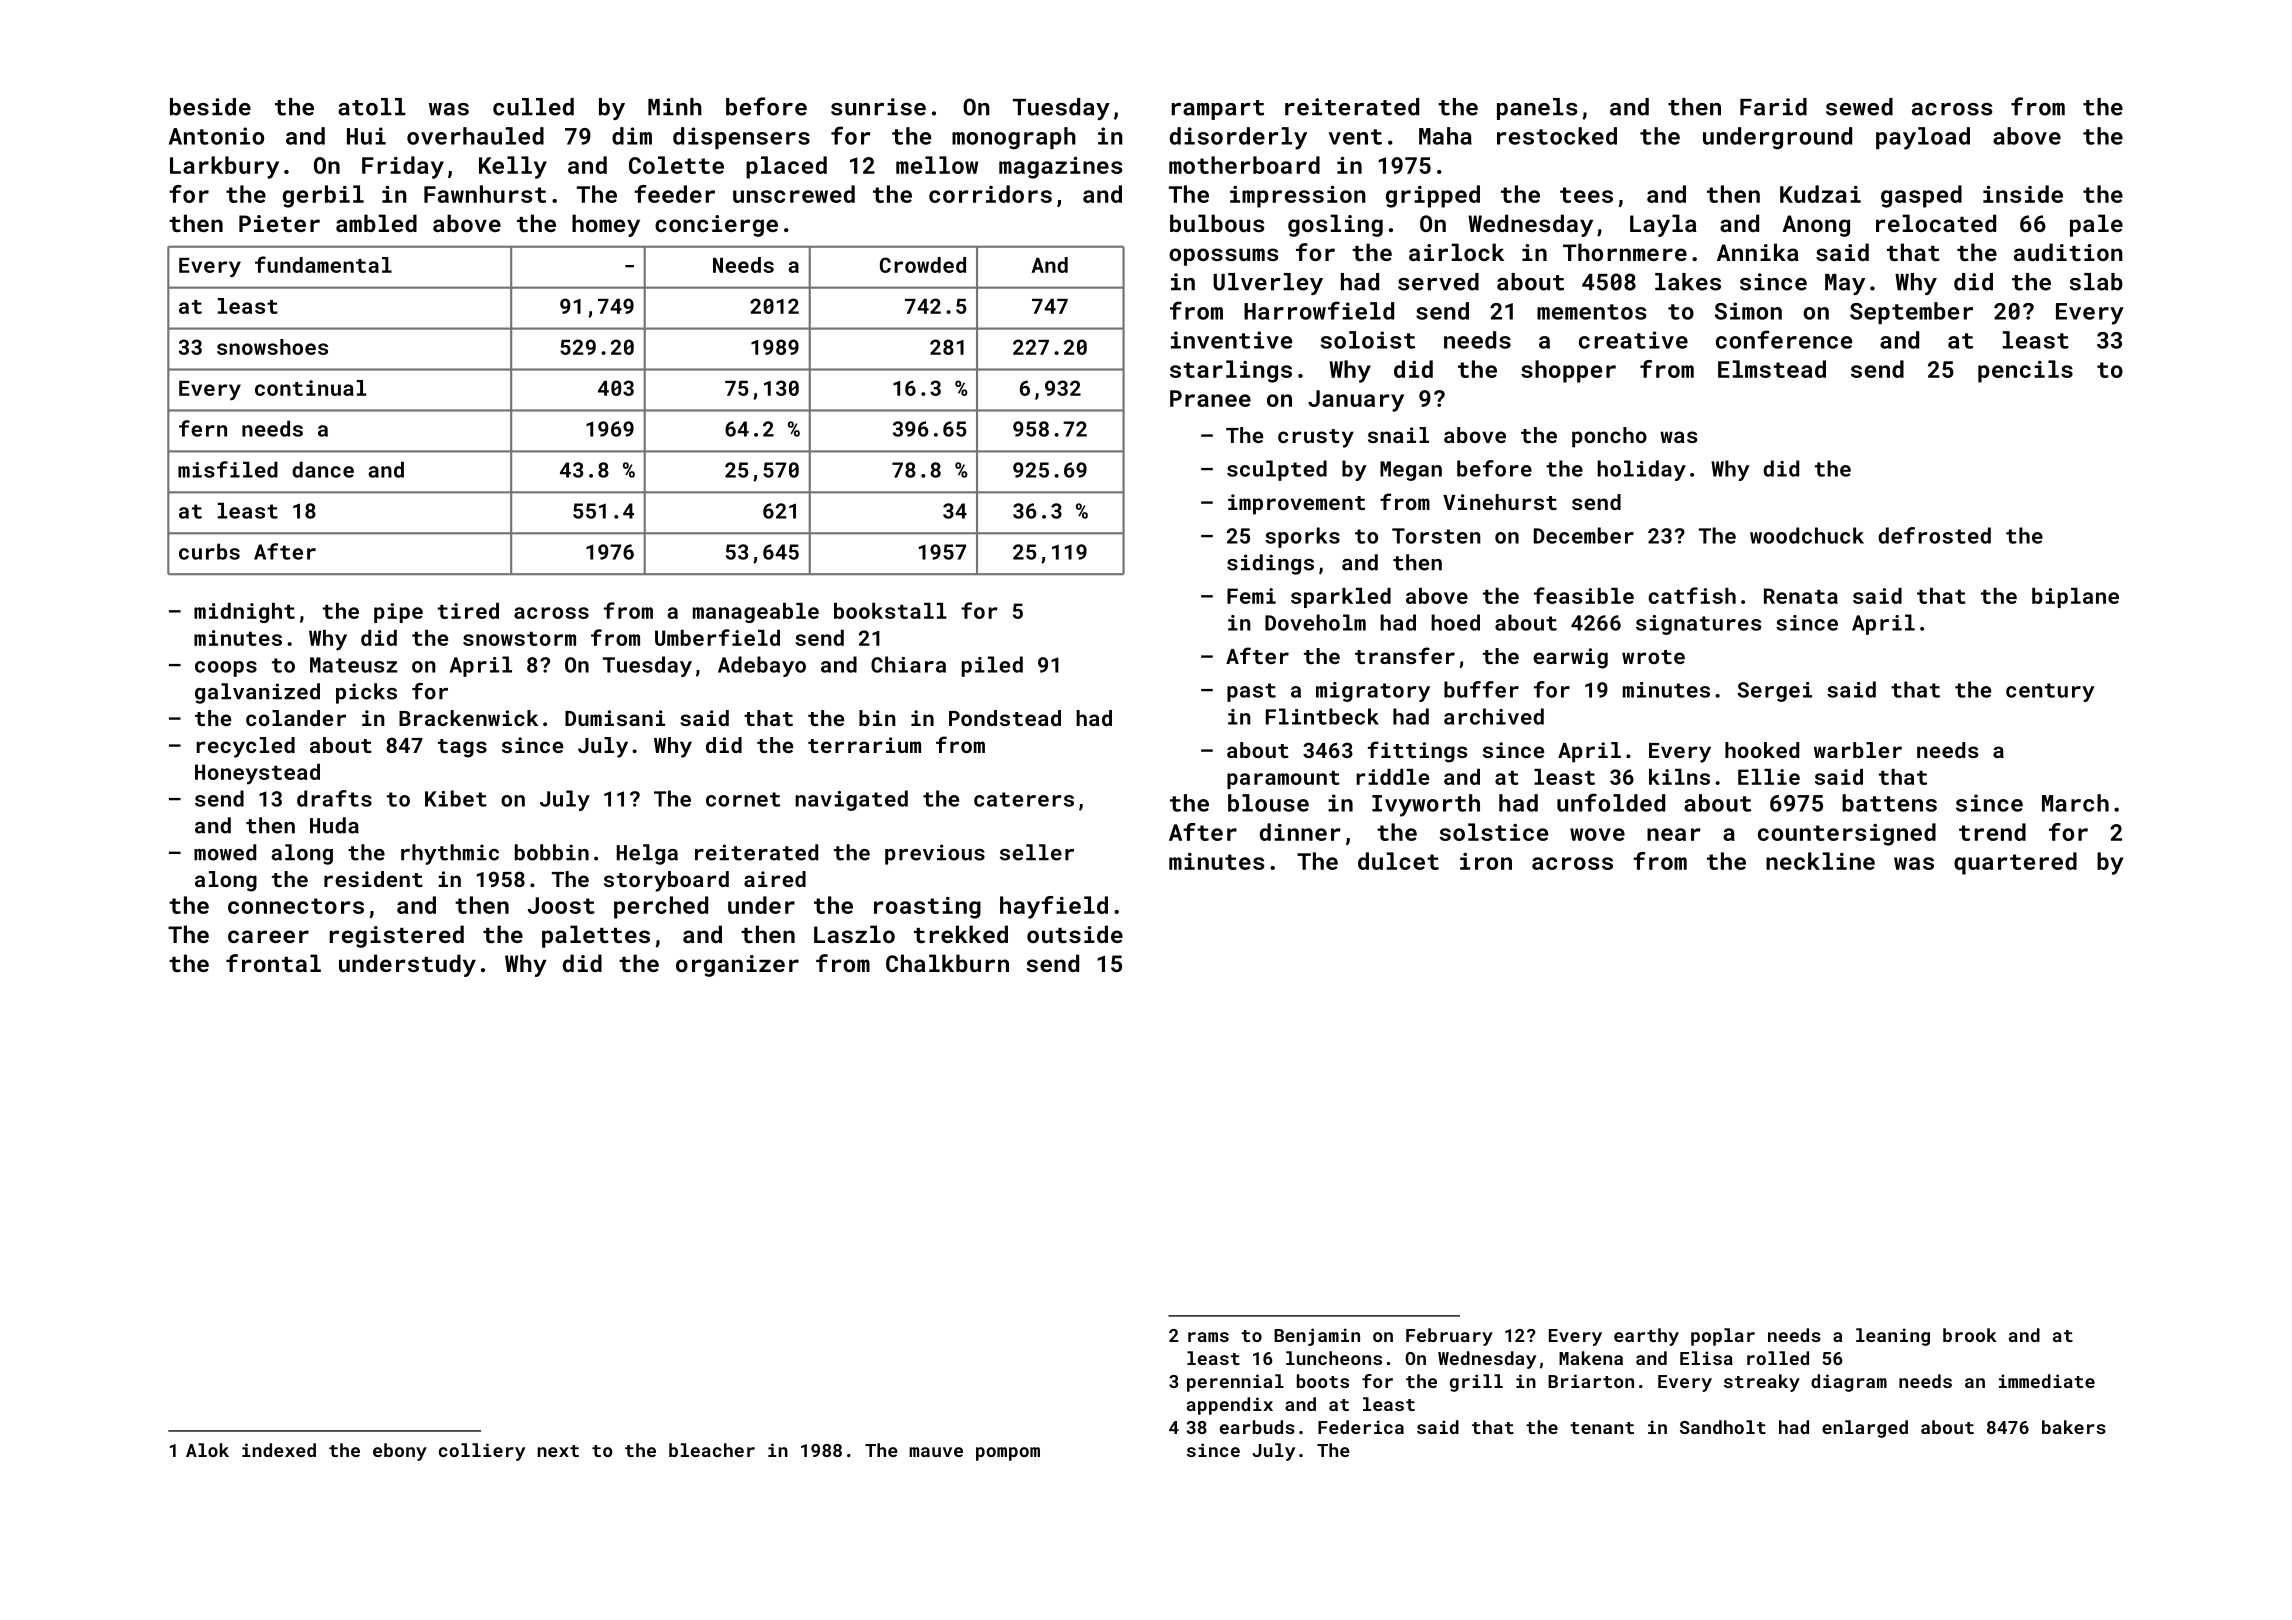 The width and height of the screenshot is (2292, 1620). I want to click on career, so click(268, 936).
